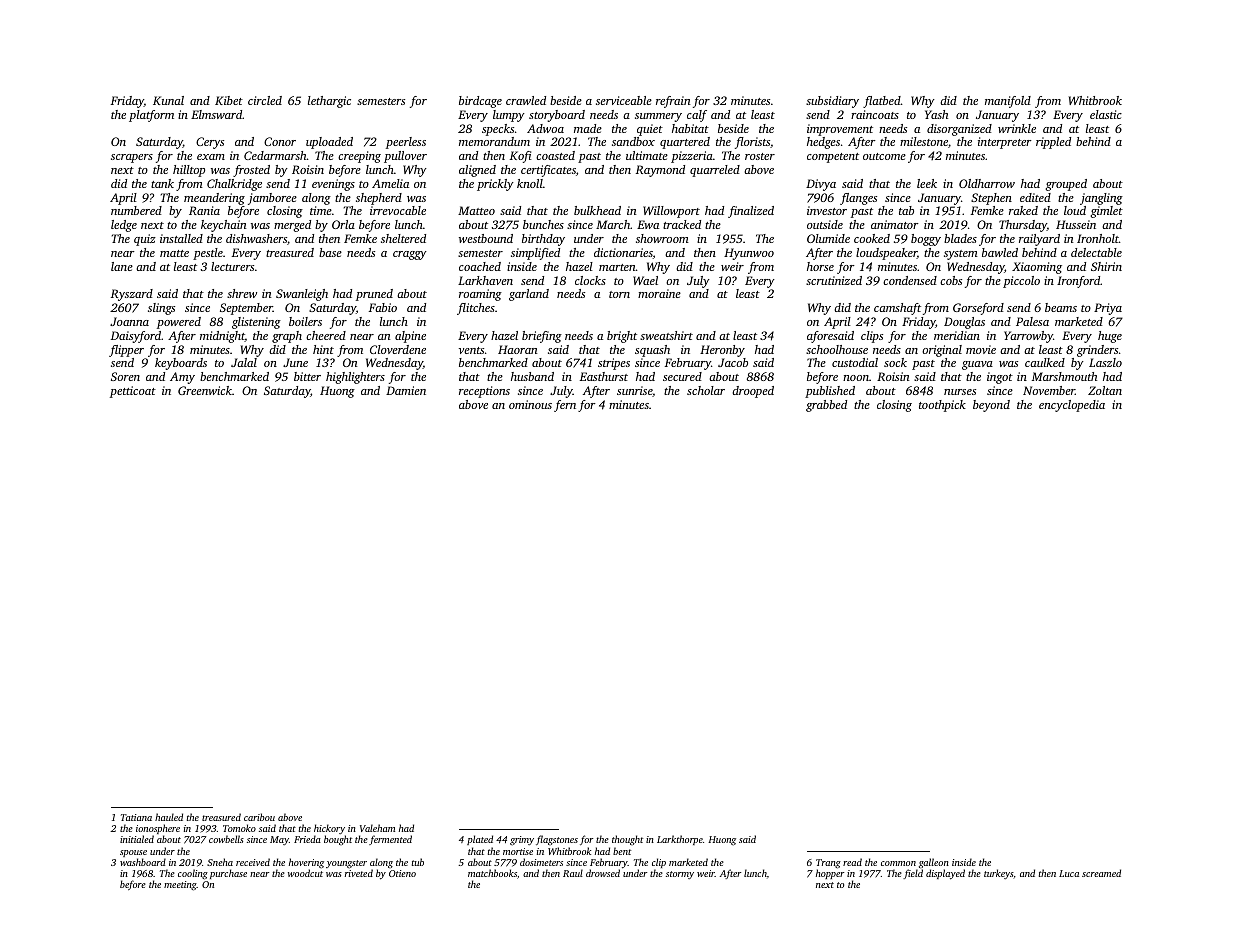 The width and height of the document is (1233, 952). I want to click on field, so click(913, 874).
